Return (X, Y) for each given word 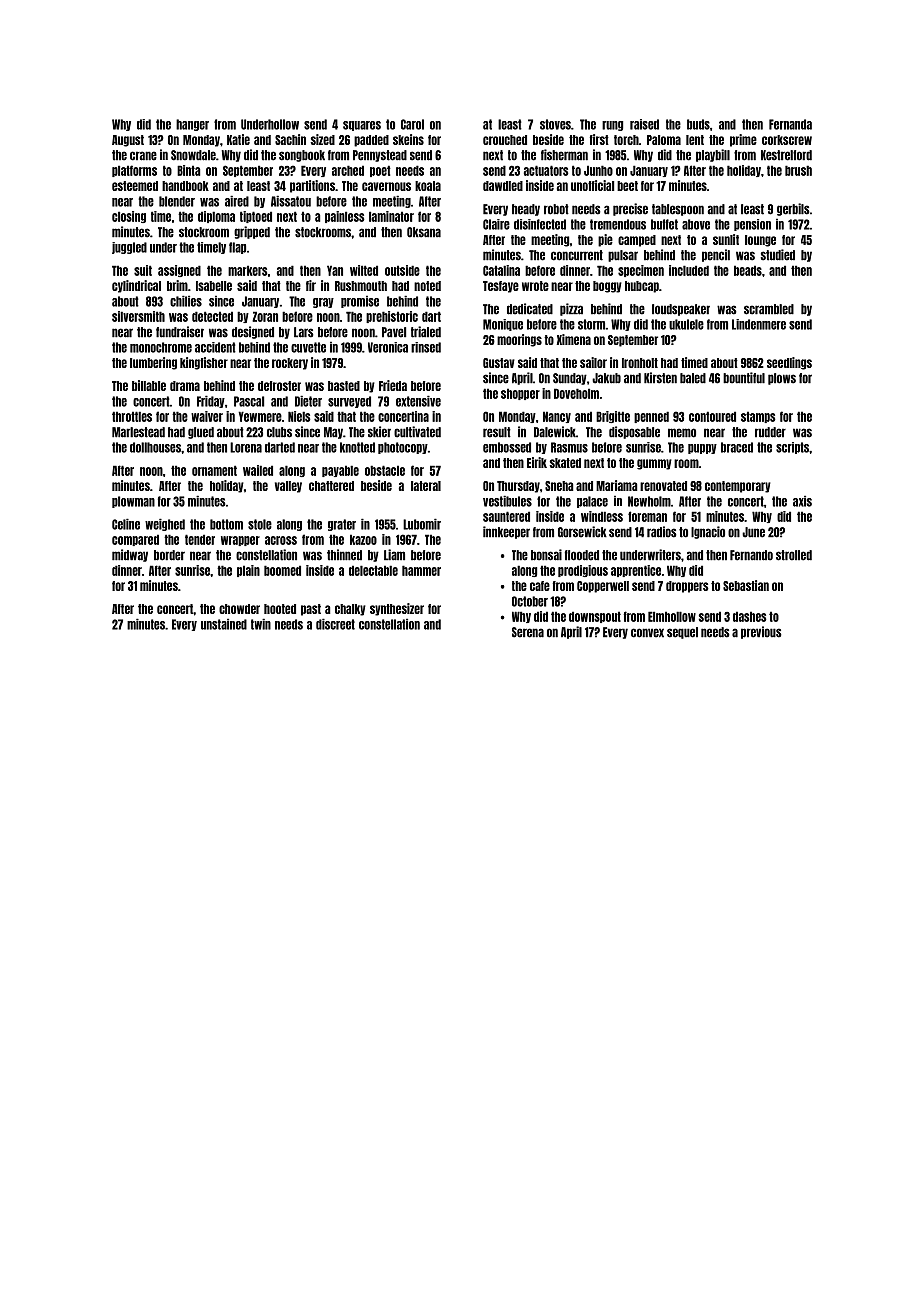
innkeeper (506, 532)
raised (644, 124)
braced (737, 447)
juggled (129, 248)
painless (345, 217)
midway (130, 555)
